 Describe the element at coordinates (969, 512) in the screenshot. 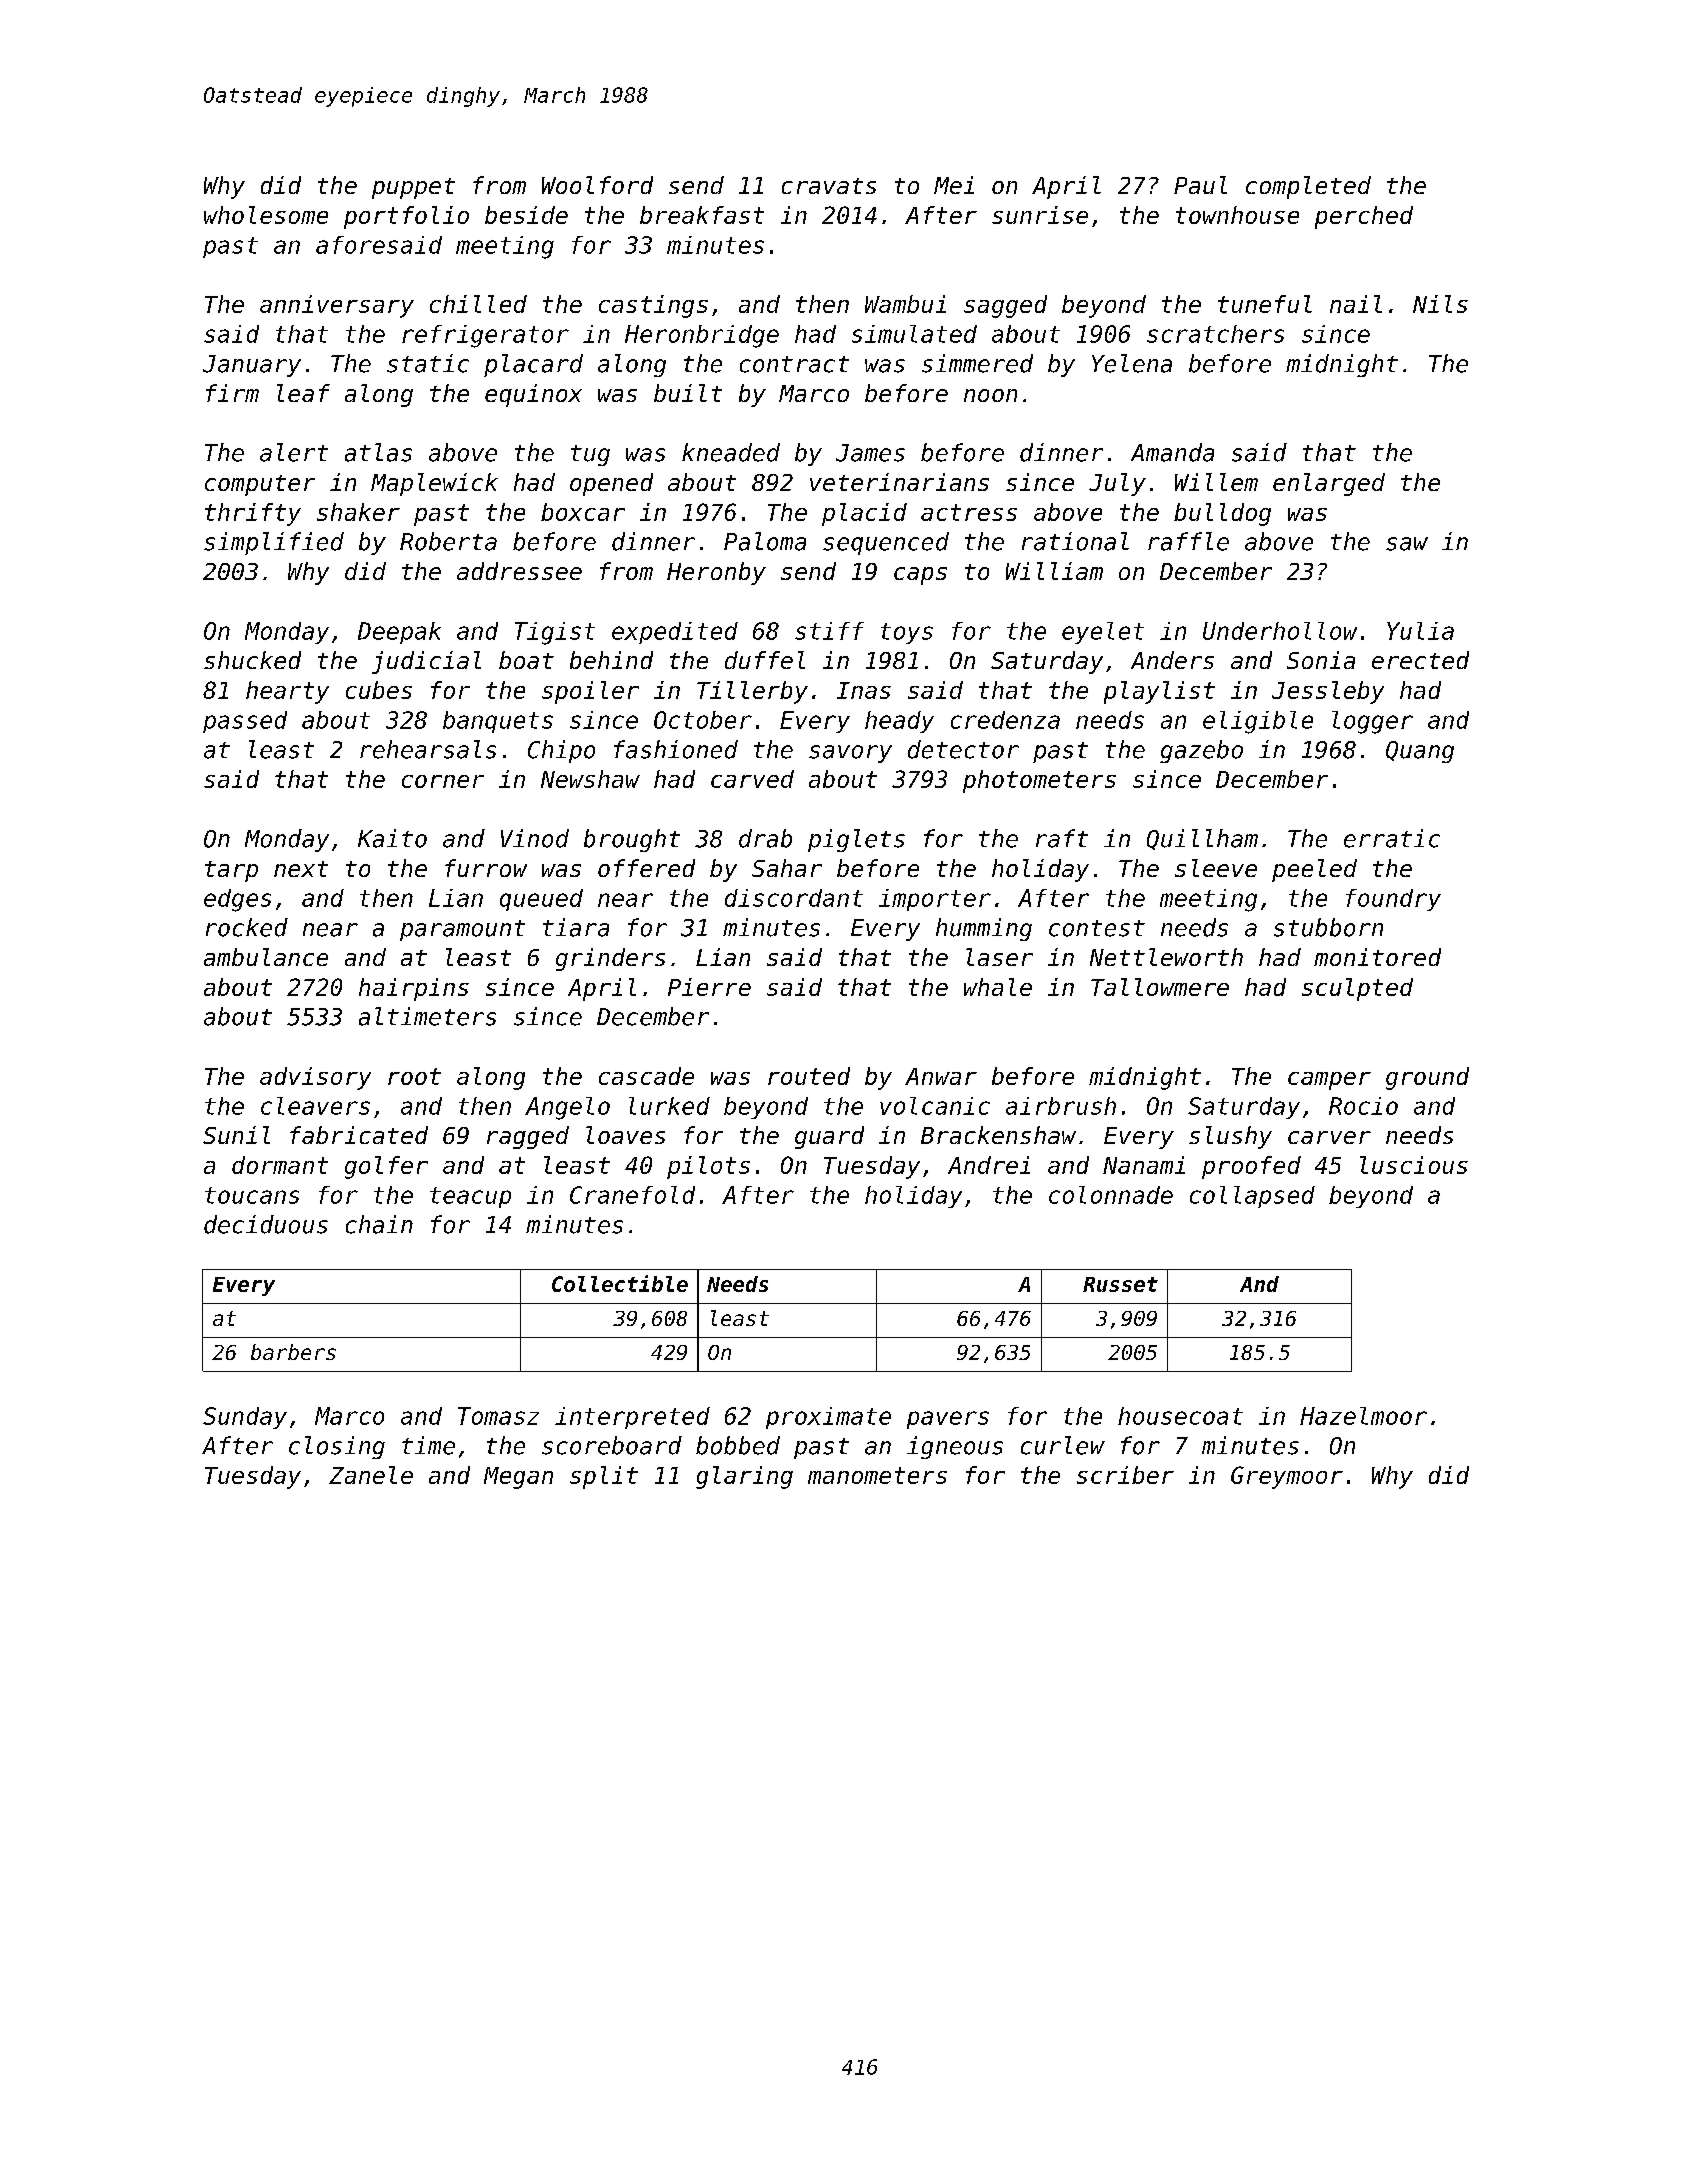

I see `actress` at that location.
